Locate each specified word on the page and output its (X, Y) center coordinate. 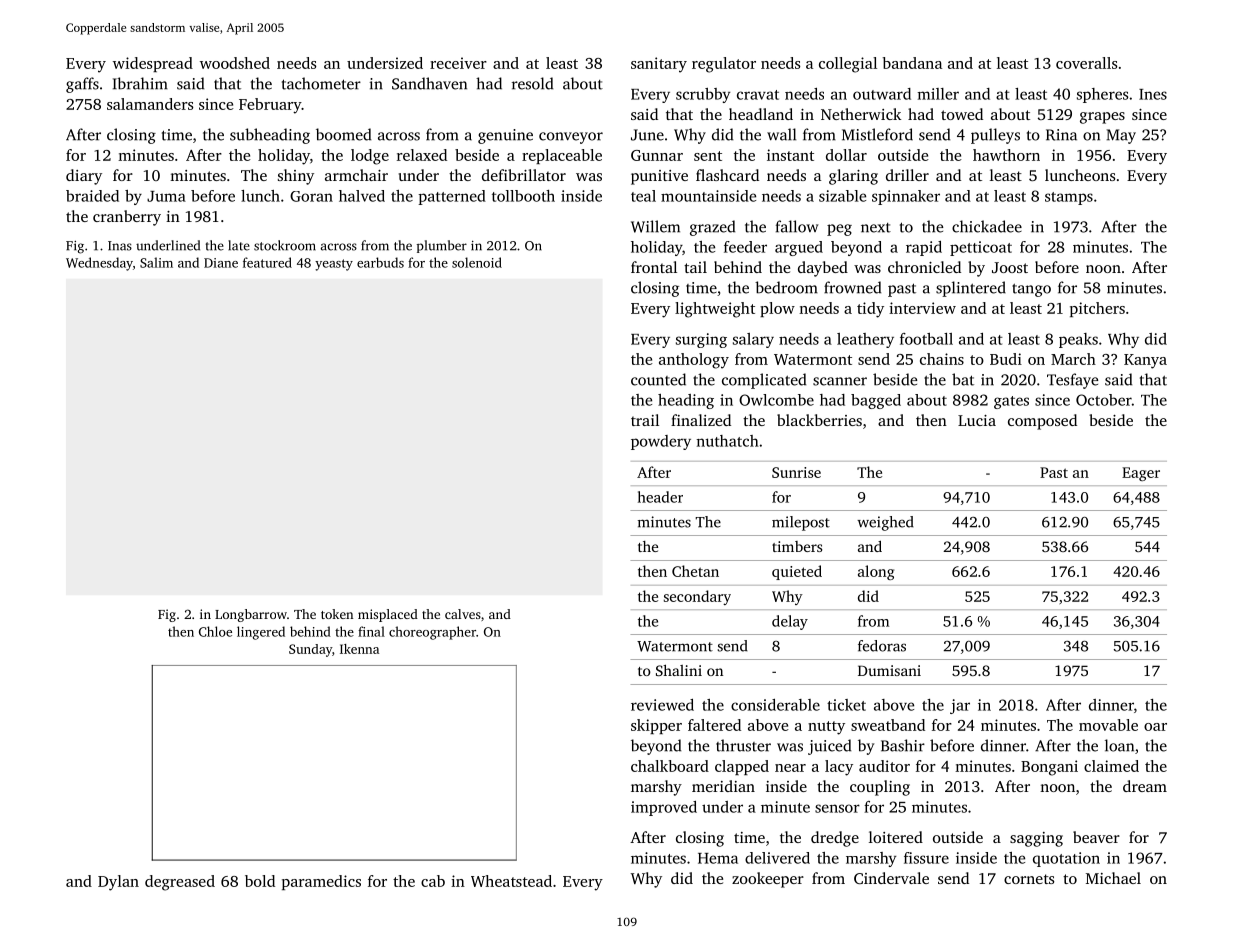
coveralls (1086, 63)
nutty (826, 728)
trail (645, 420)
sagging (1036, 839)
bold (260, 881)
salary (753, 340)
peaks (1078, 340)
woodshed (235, 63)
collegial (848, 65)
